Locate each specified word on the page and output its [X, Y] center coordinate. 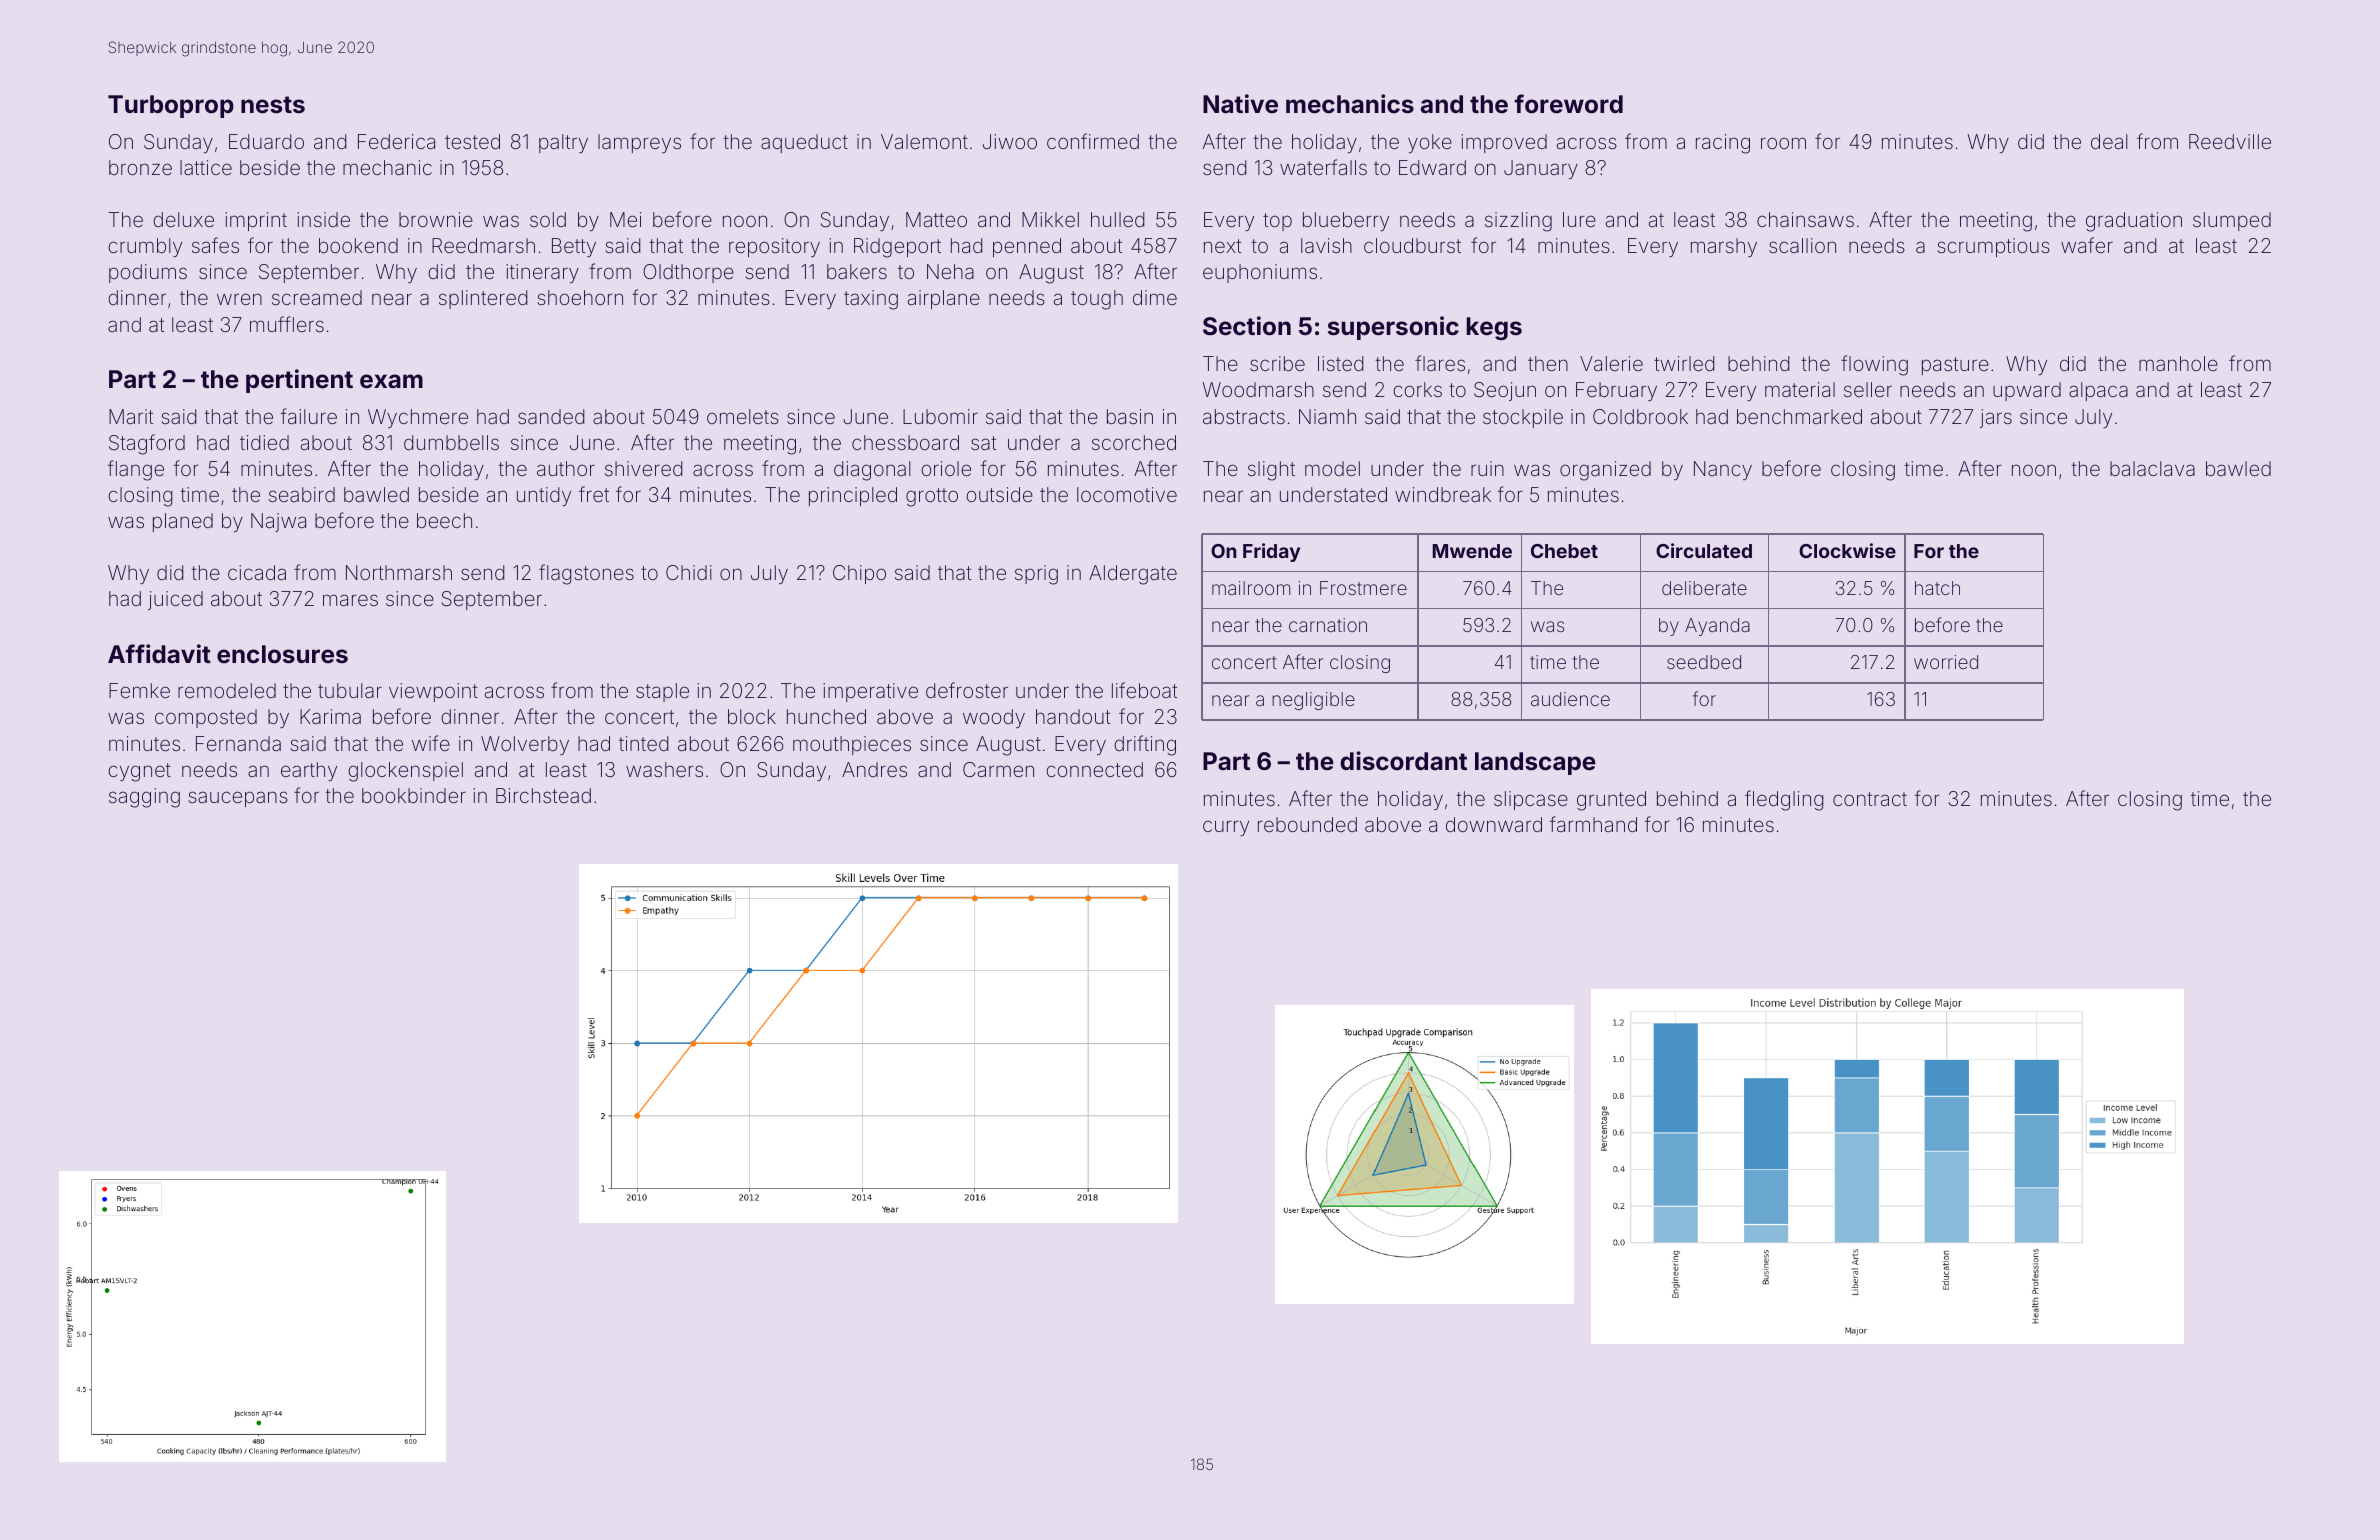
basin [1130, 416]
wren [239, 299]
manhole [2178, 363]
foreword [1568, 104]
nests [273, 105]
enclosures [282, 654]
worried [1946, 662]
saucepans [238, 799]
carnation [1328, 625]
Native [1240, 104]
